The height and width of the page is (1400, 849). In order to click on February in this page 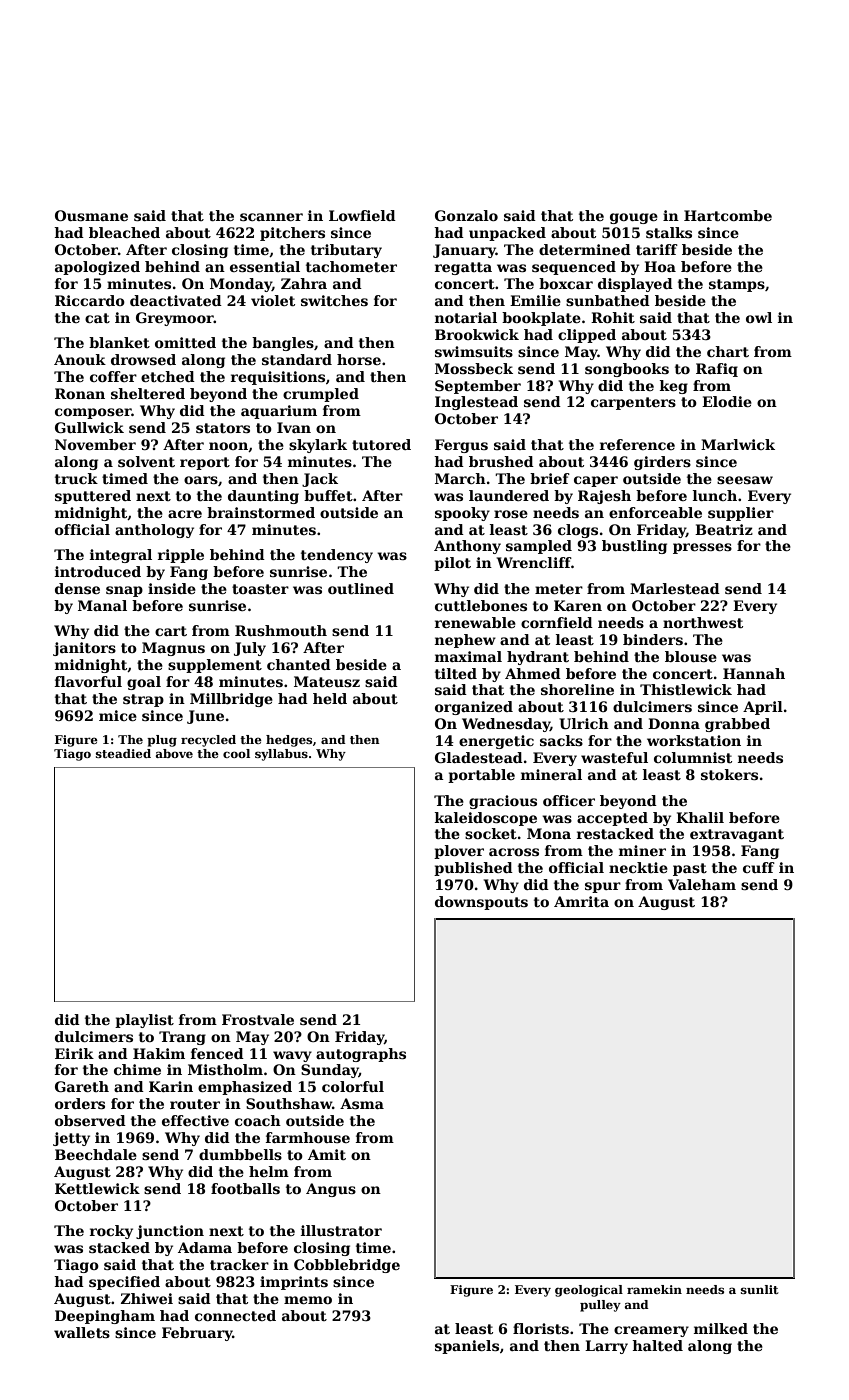, I will do `click(197, 1334)`.
